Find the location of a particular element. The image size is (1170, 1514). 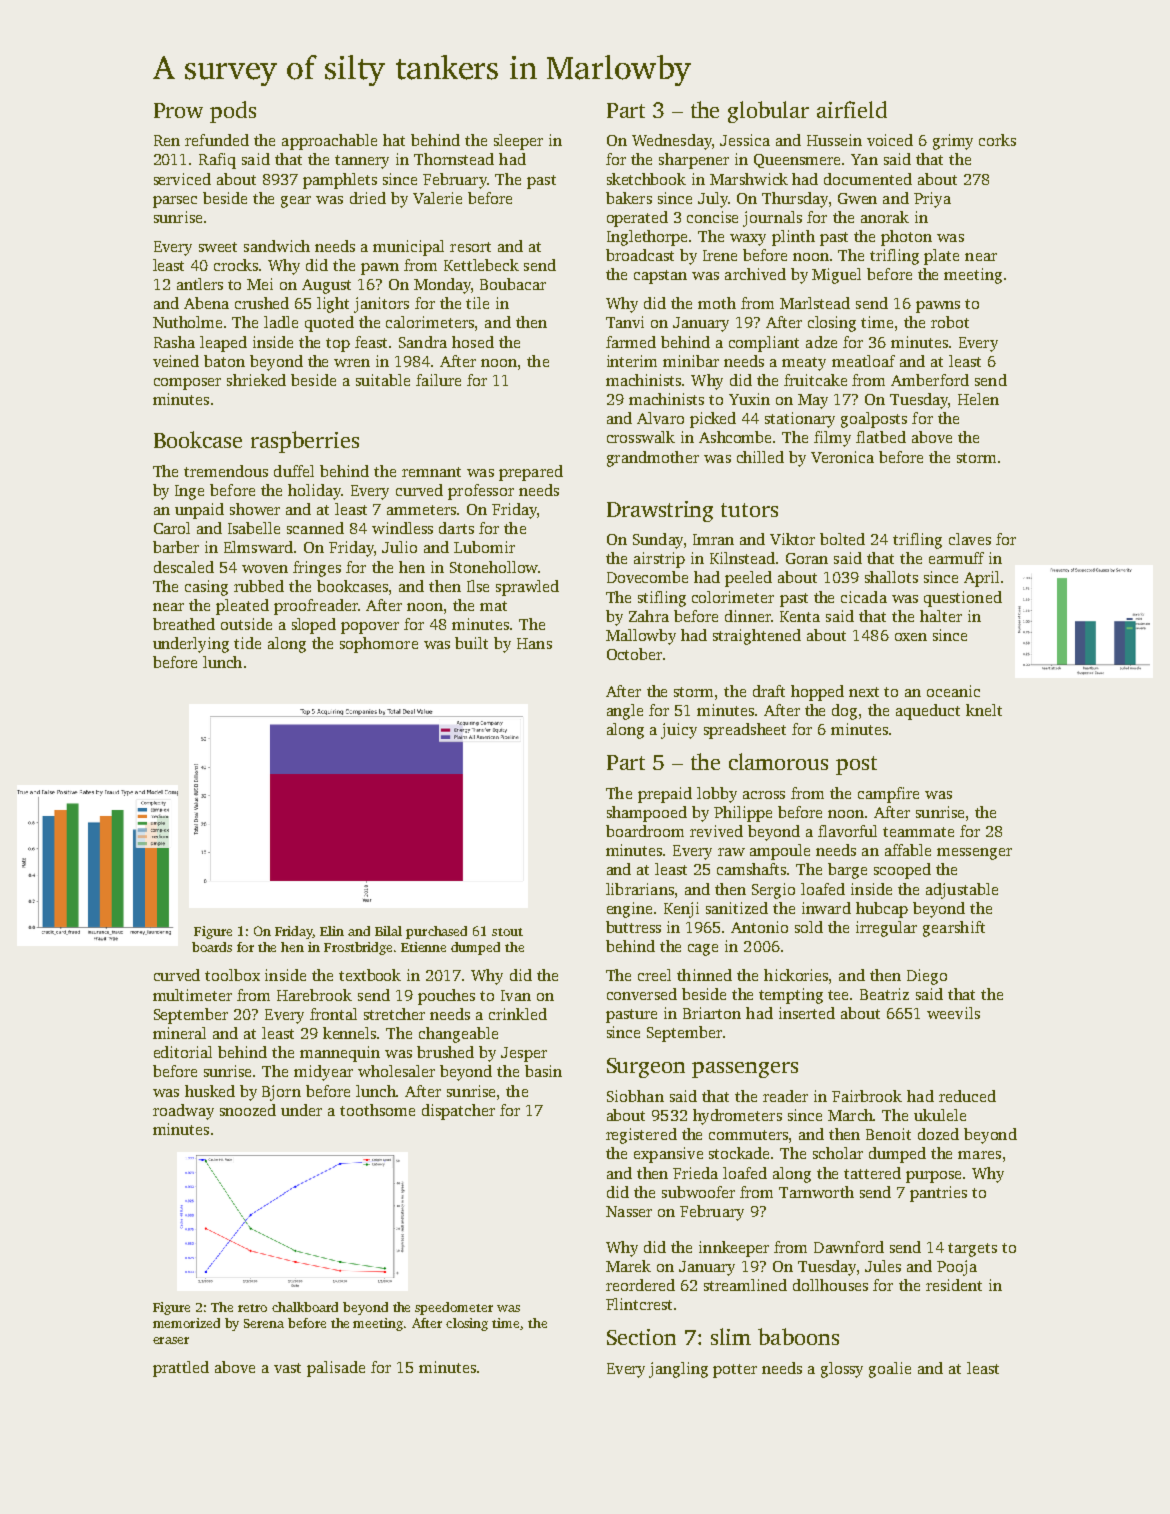

tee is located at coordinates (838, 995).
